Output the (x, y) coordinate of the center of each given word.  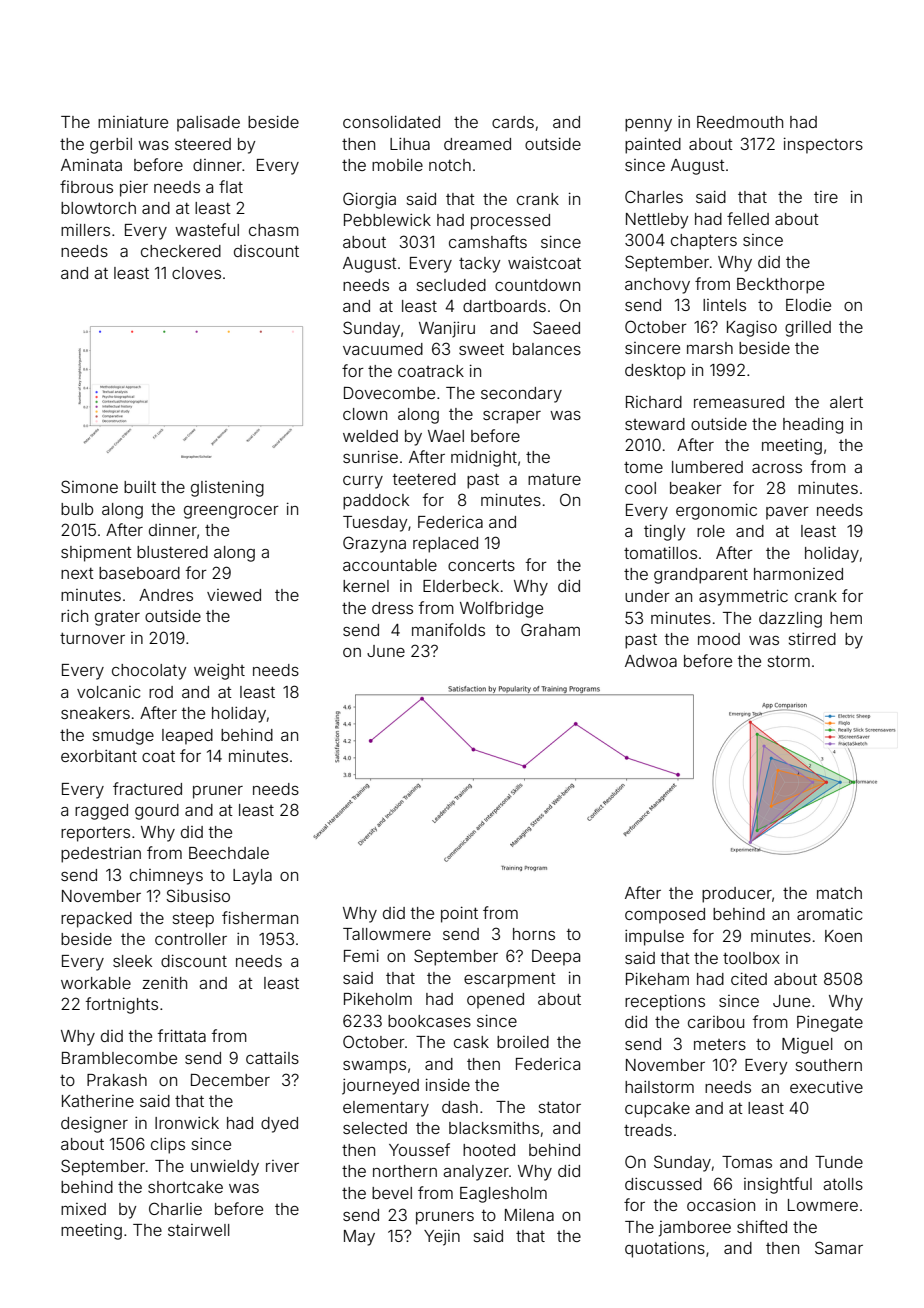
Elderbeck (461, 586)
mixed (83, 1209)
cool (640, 488)
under (647, 596)
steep (193, 920)
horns (534, 934)
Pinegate (830, 1023)
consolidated (391, 121)
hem (846, 618)
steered (203, 144)
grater (117, 618)
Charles (654, 196)
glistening (227, 489)
